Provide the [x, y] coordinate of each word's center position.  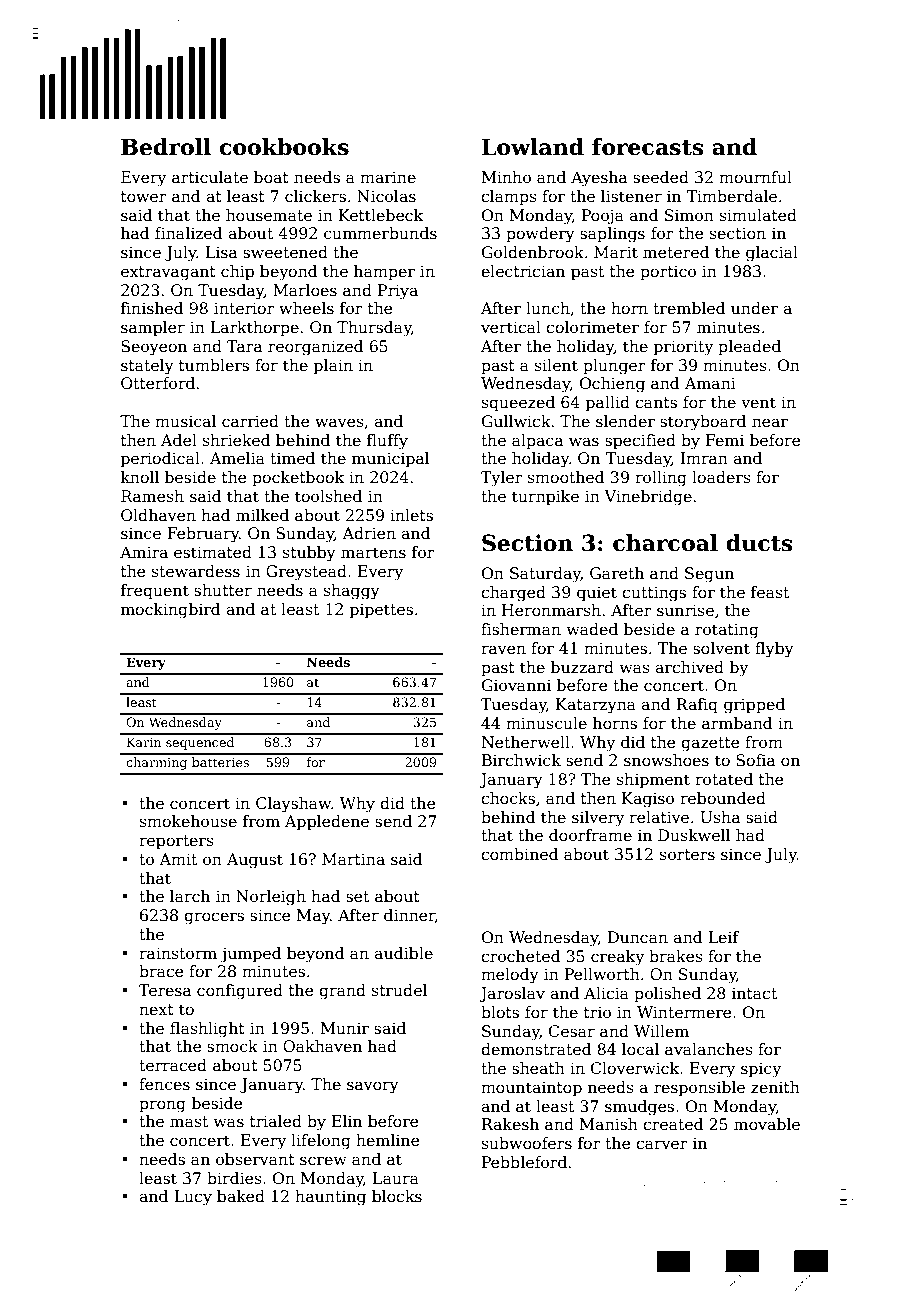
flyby [774, 650]
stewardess [196, 571]
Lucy [193, 1198]
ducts [759, 543]
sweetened [285, 252]
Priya [398, 292]
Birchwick [521, 760]
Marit [616, 252]
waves [339, 423]
